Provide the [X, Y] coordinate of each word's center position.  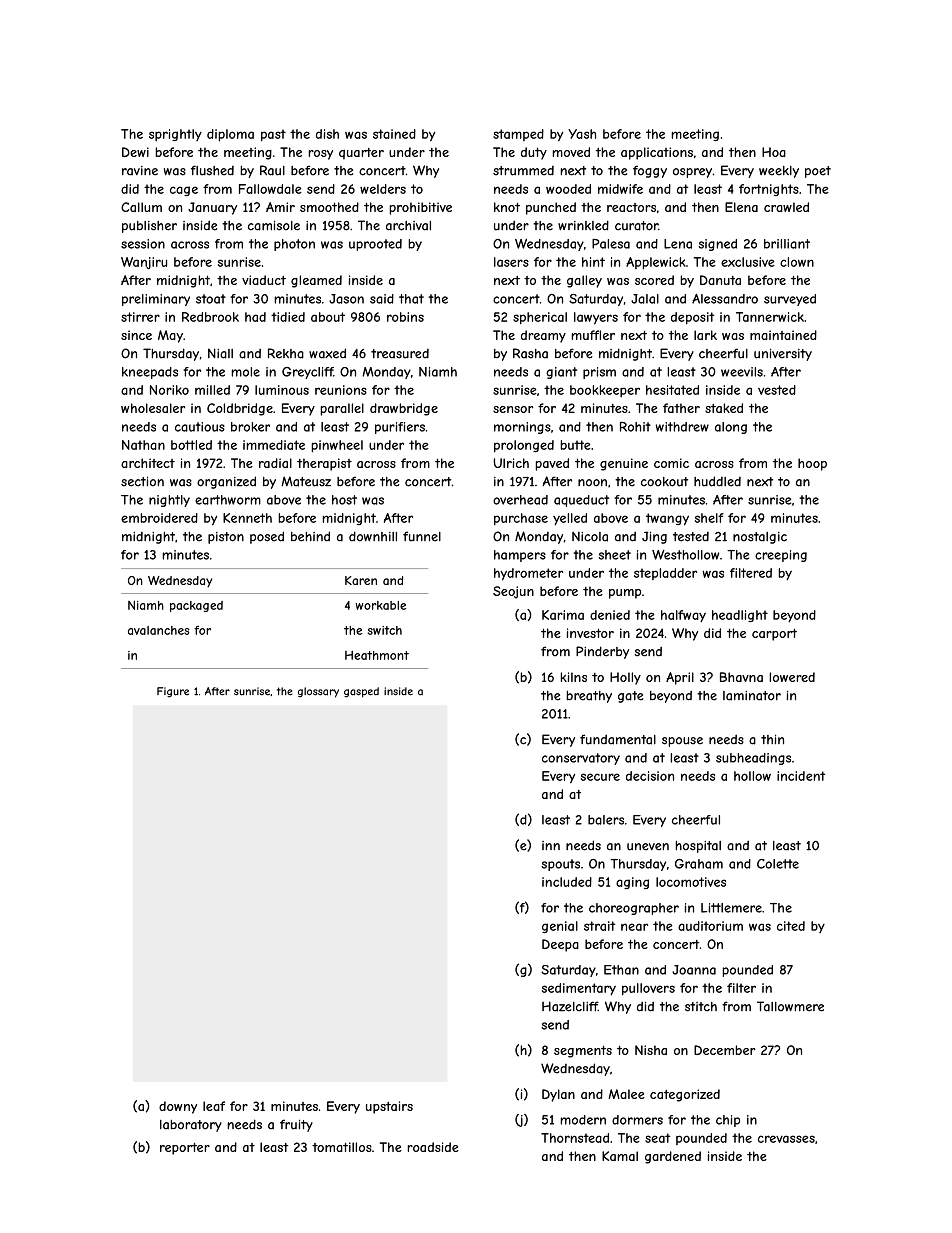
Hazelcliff [570, 1006]
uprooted [375, 245]
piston [226, 538]
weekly [779, 172]
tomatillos [342, 1147]
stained [394, 134]
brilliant [787, 244]
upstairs [389, 1107]
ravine [140, 171]
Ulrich [511, 463]
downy [178, 1107]
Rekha [286, 353]
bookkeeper [605, 391]
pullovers [648, 989]
